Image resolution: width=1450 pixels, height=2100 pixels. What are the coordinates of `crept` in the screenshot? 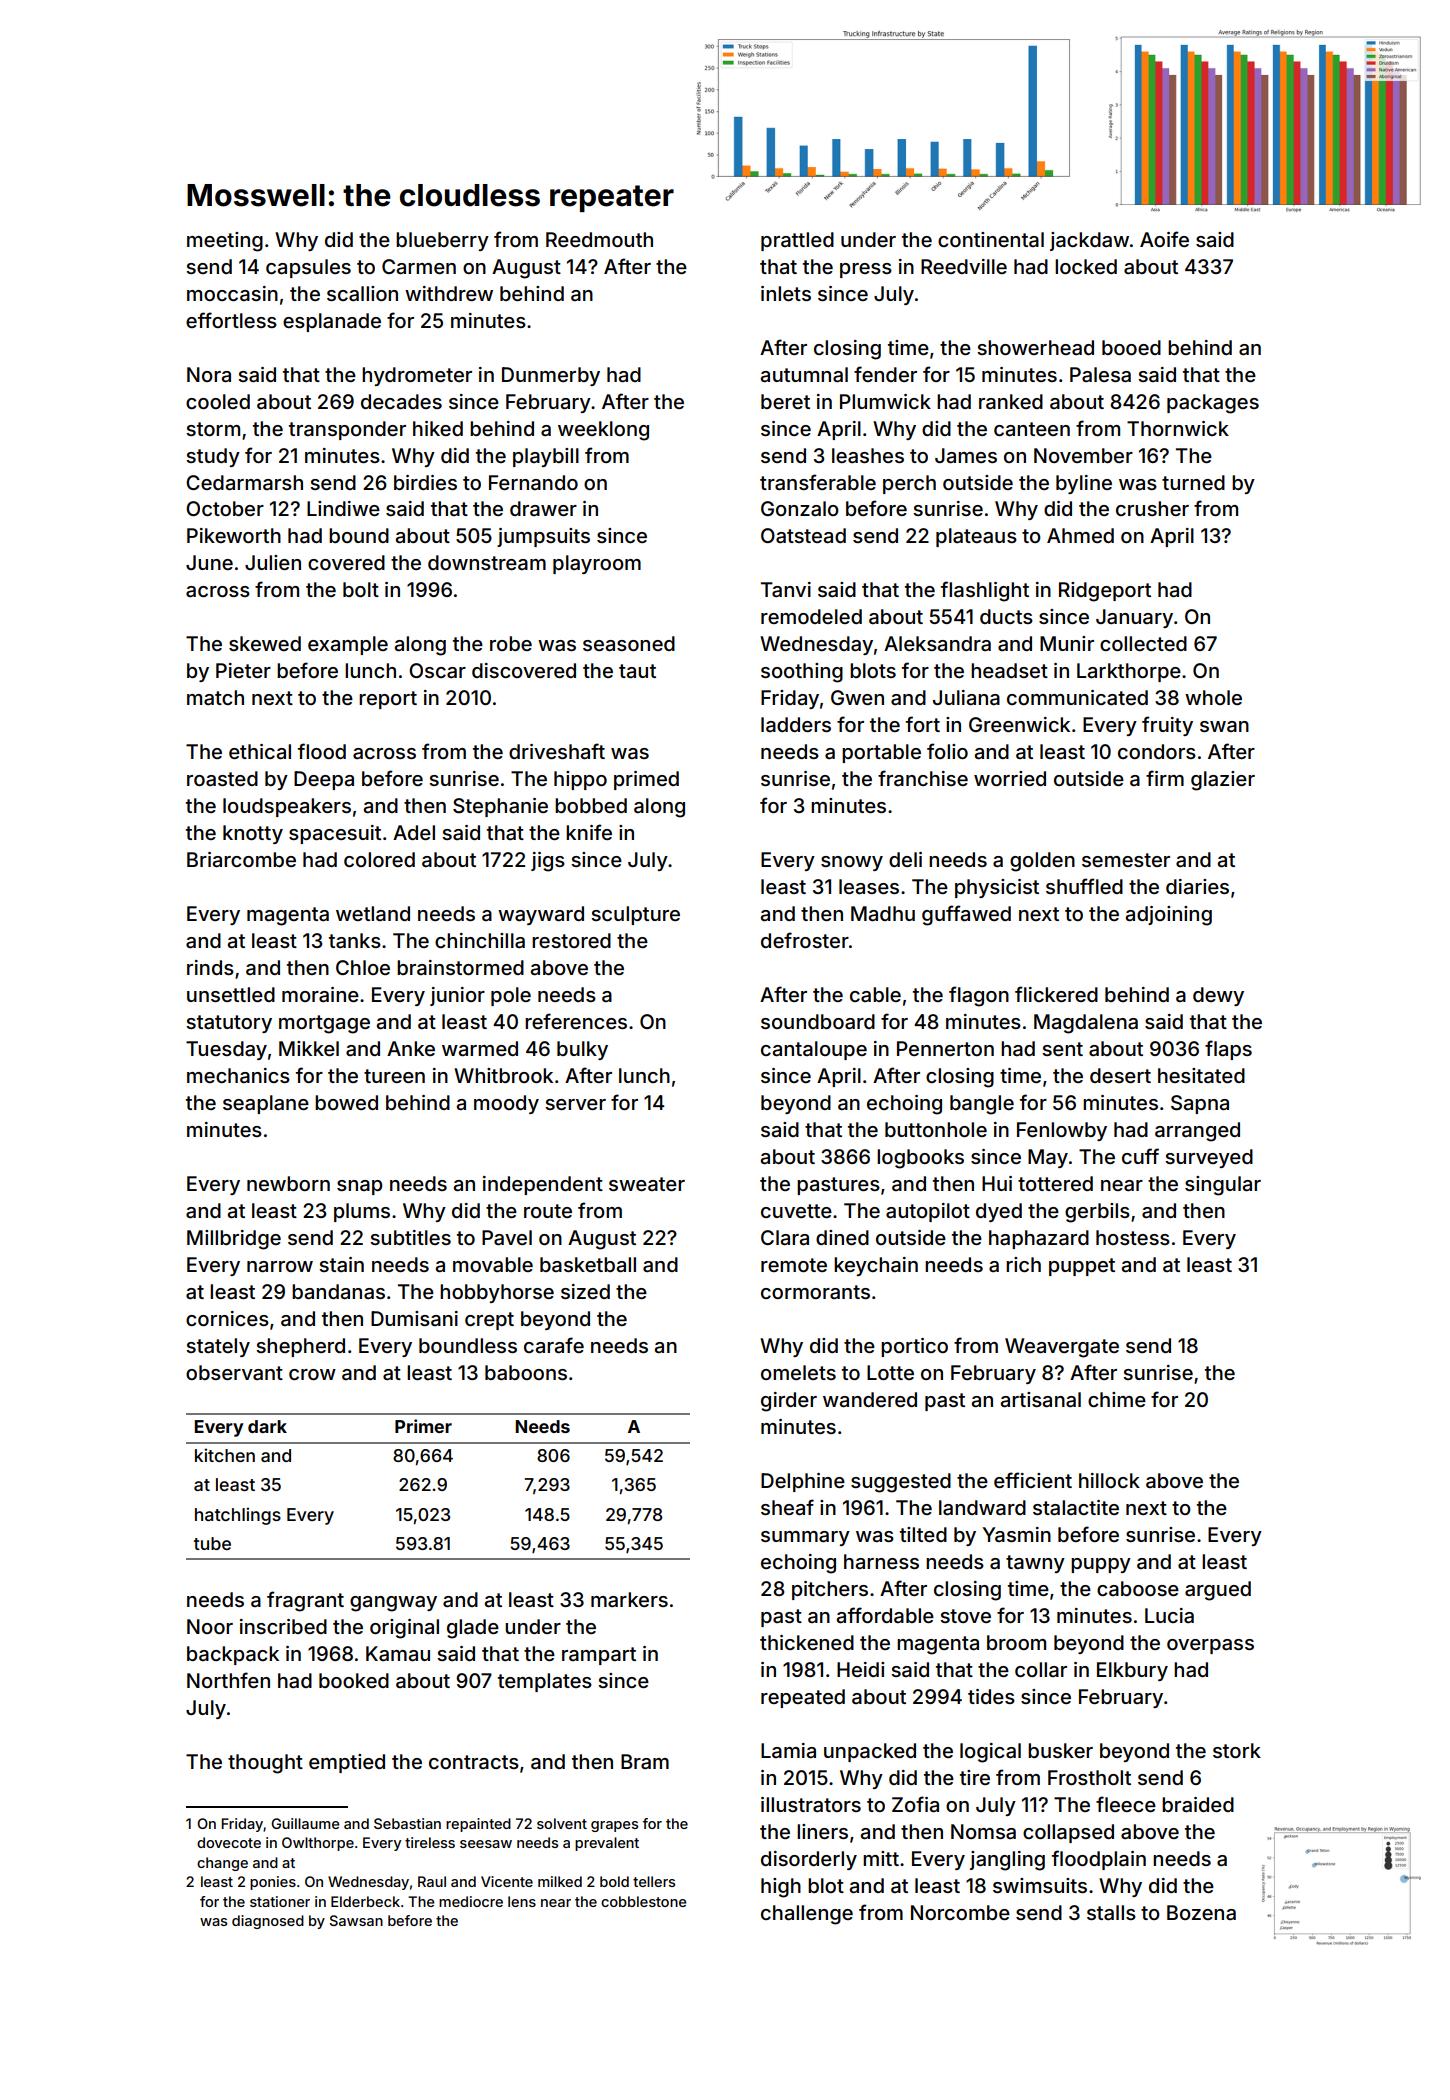 It's located at (489, 1321).
